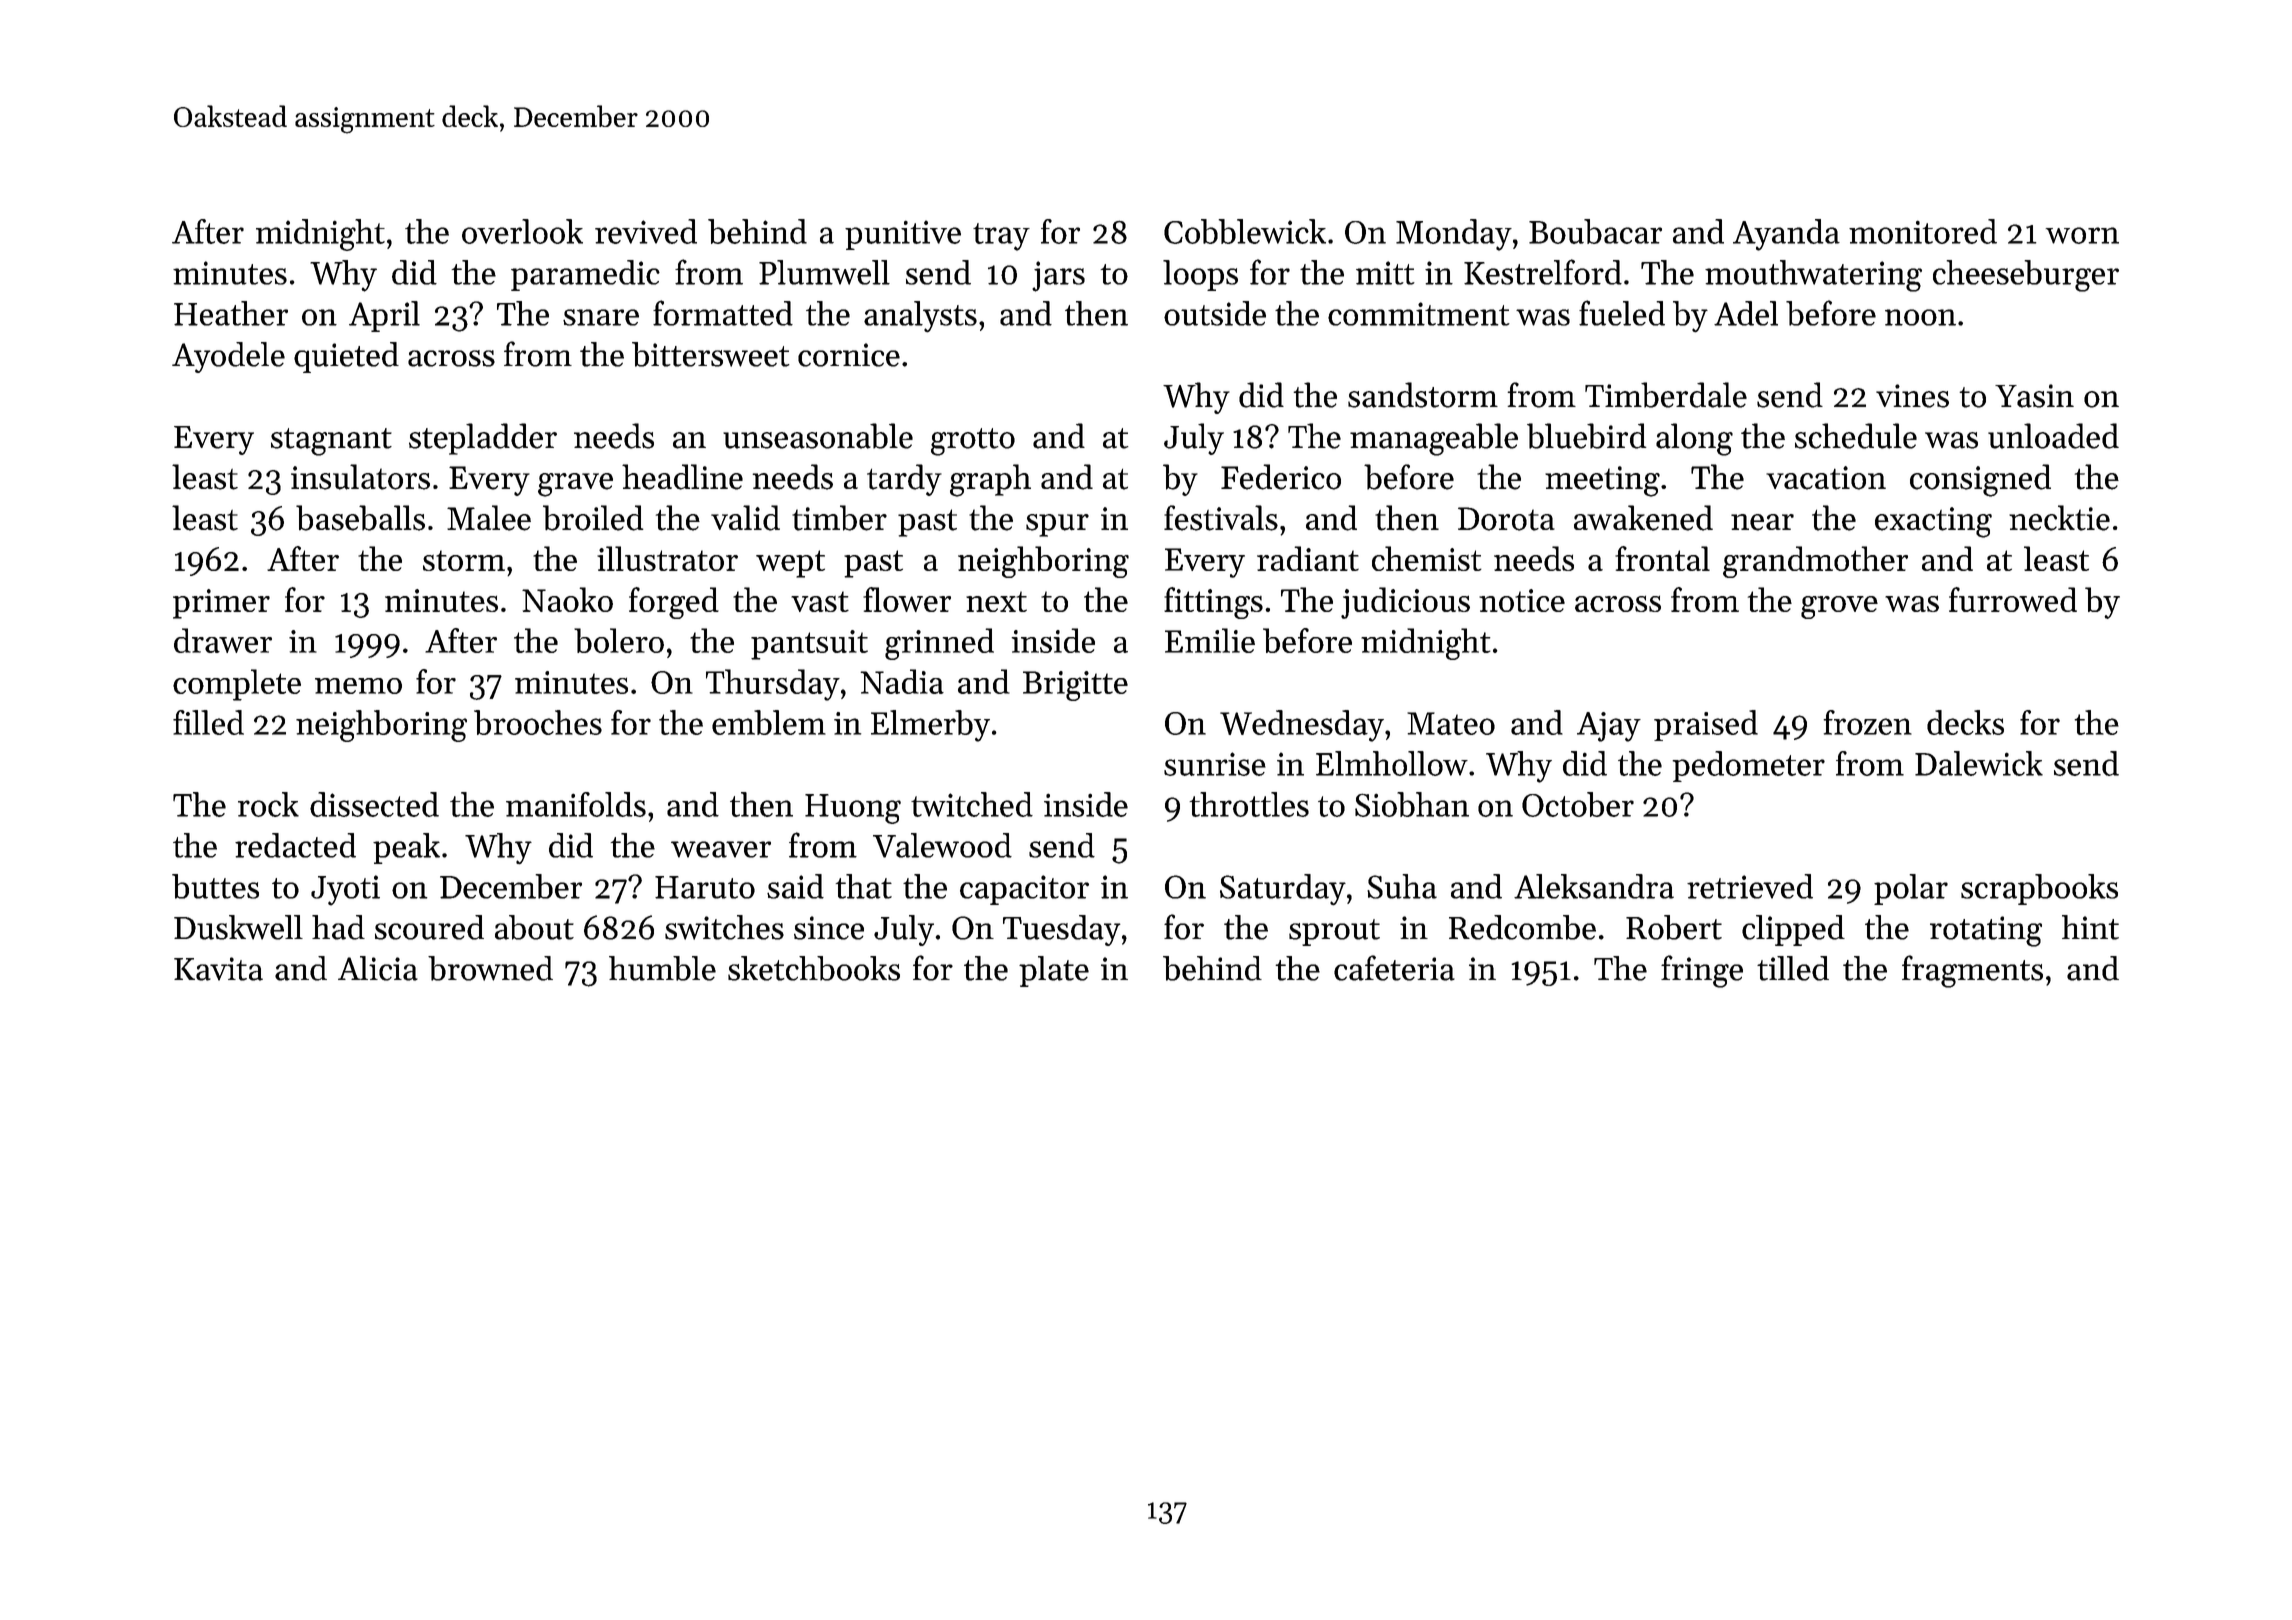 The image size is (2292, 1620). What do you see at coordinates (1979, 763) in the image?
I see `Dalewick` at bounding box center [1979, 763].
